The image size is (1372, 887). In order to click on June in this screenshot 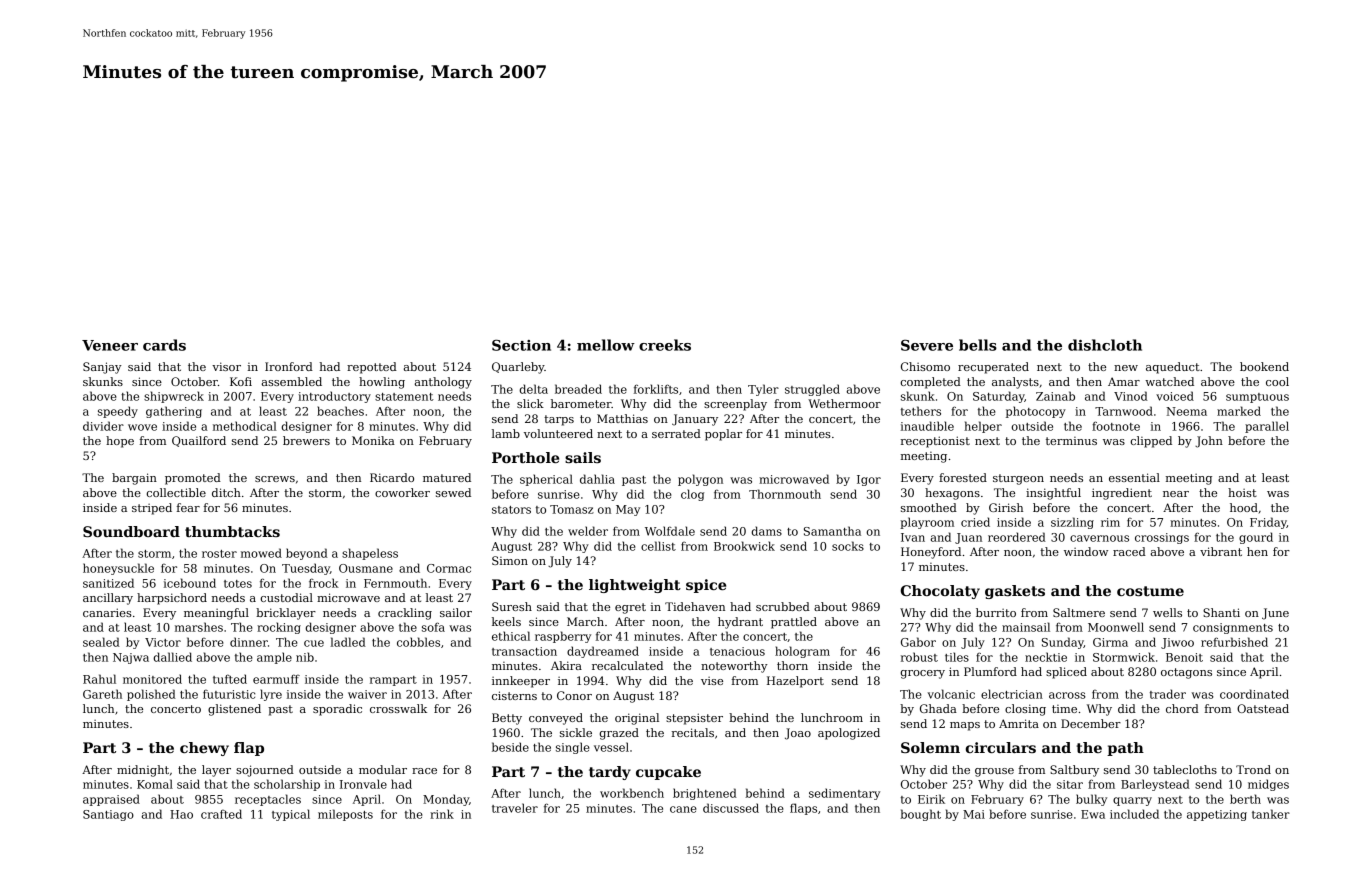, I will do `click(1275, 614)`.
